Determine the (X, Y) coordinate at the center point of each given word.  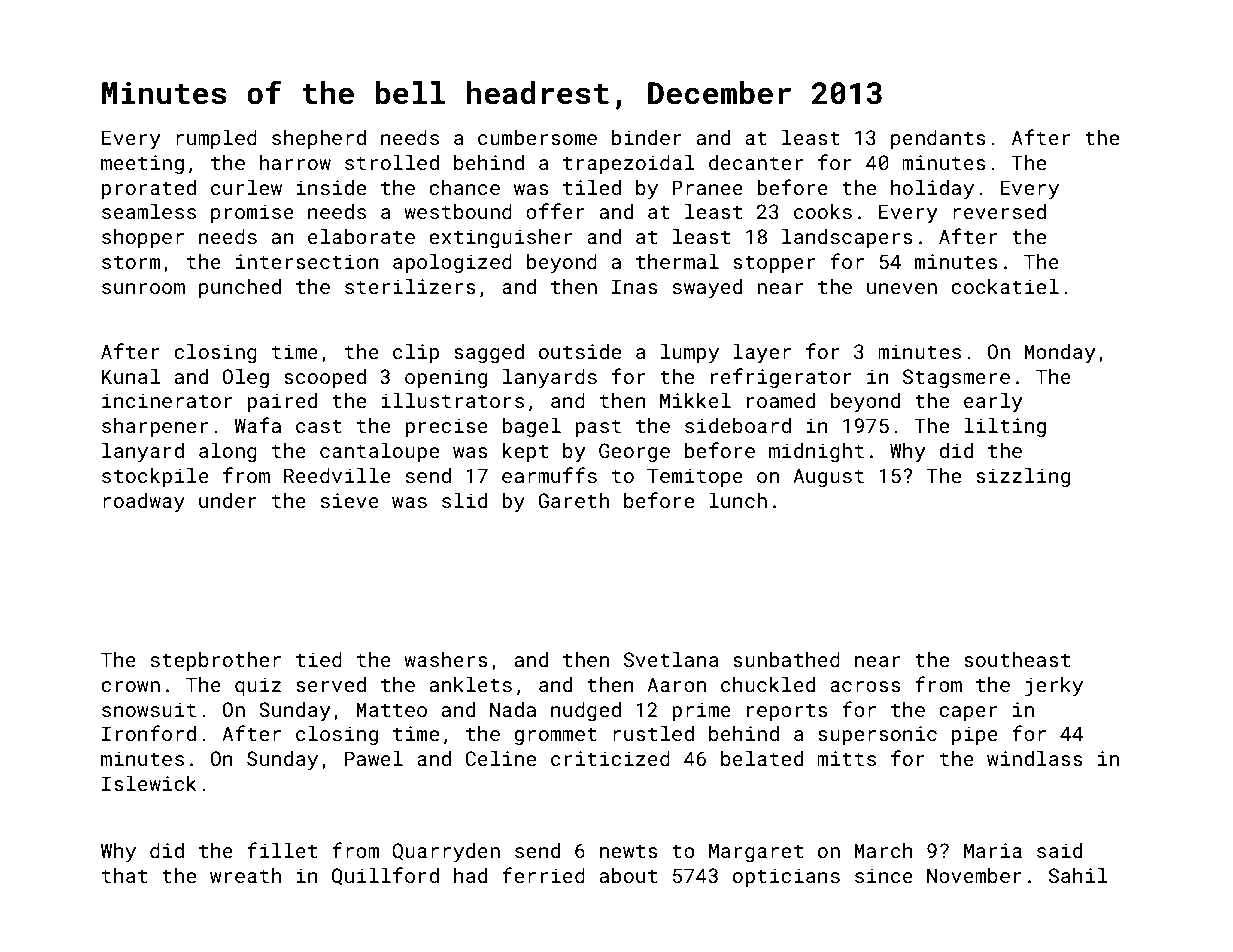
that (124, 875)
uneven (902, 288)
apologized (452, 263)
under (228, 500)
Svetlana (671, 659)
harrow (295, 162)
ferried (543, 875)
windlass (1035, 758)
